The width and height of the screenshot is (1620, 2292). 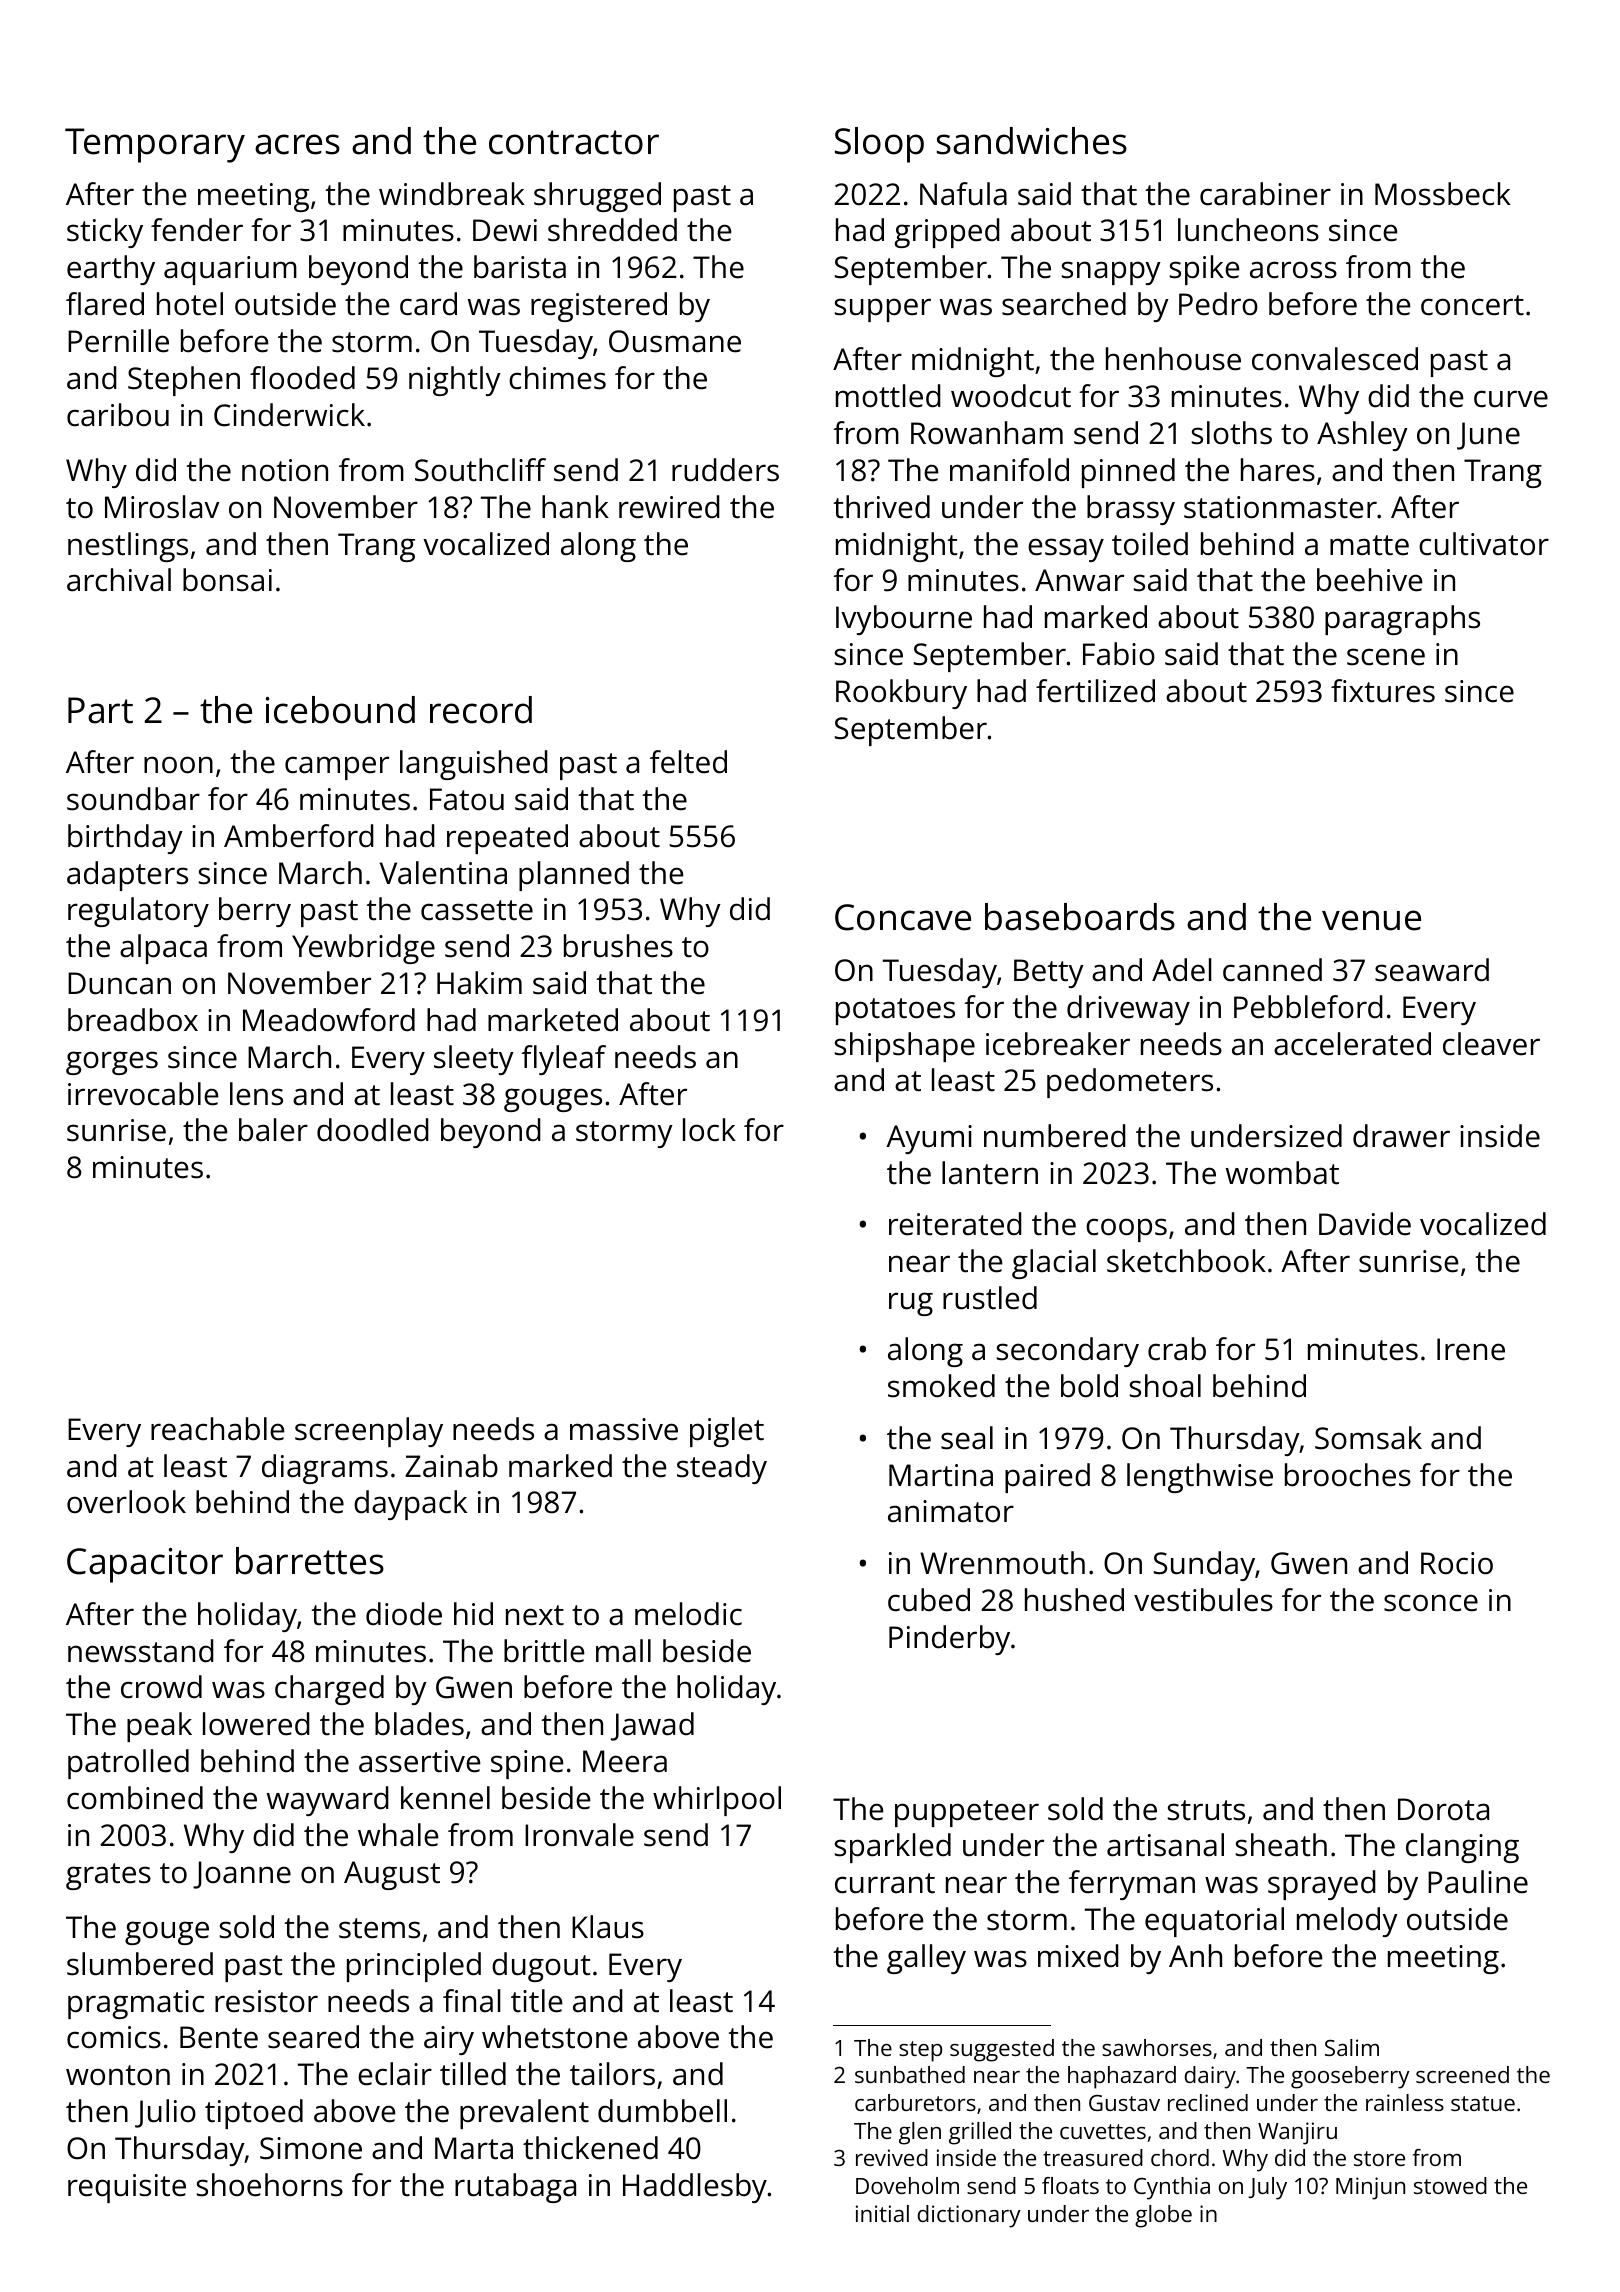 What do you see at coordinates (1281, 1845) in the screenshot?
I see `sheath` at bounding box center [1281, 1845].
